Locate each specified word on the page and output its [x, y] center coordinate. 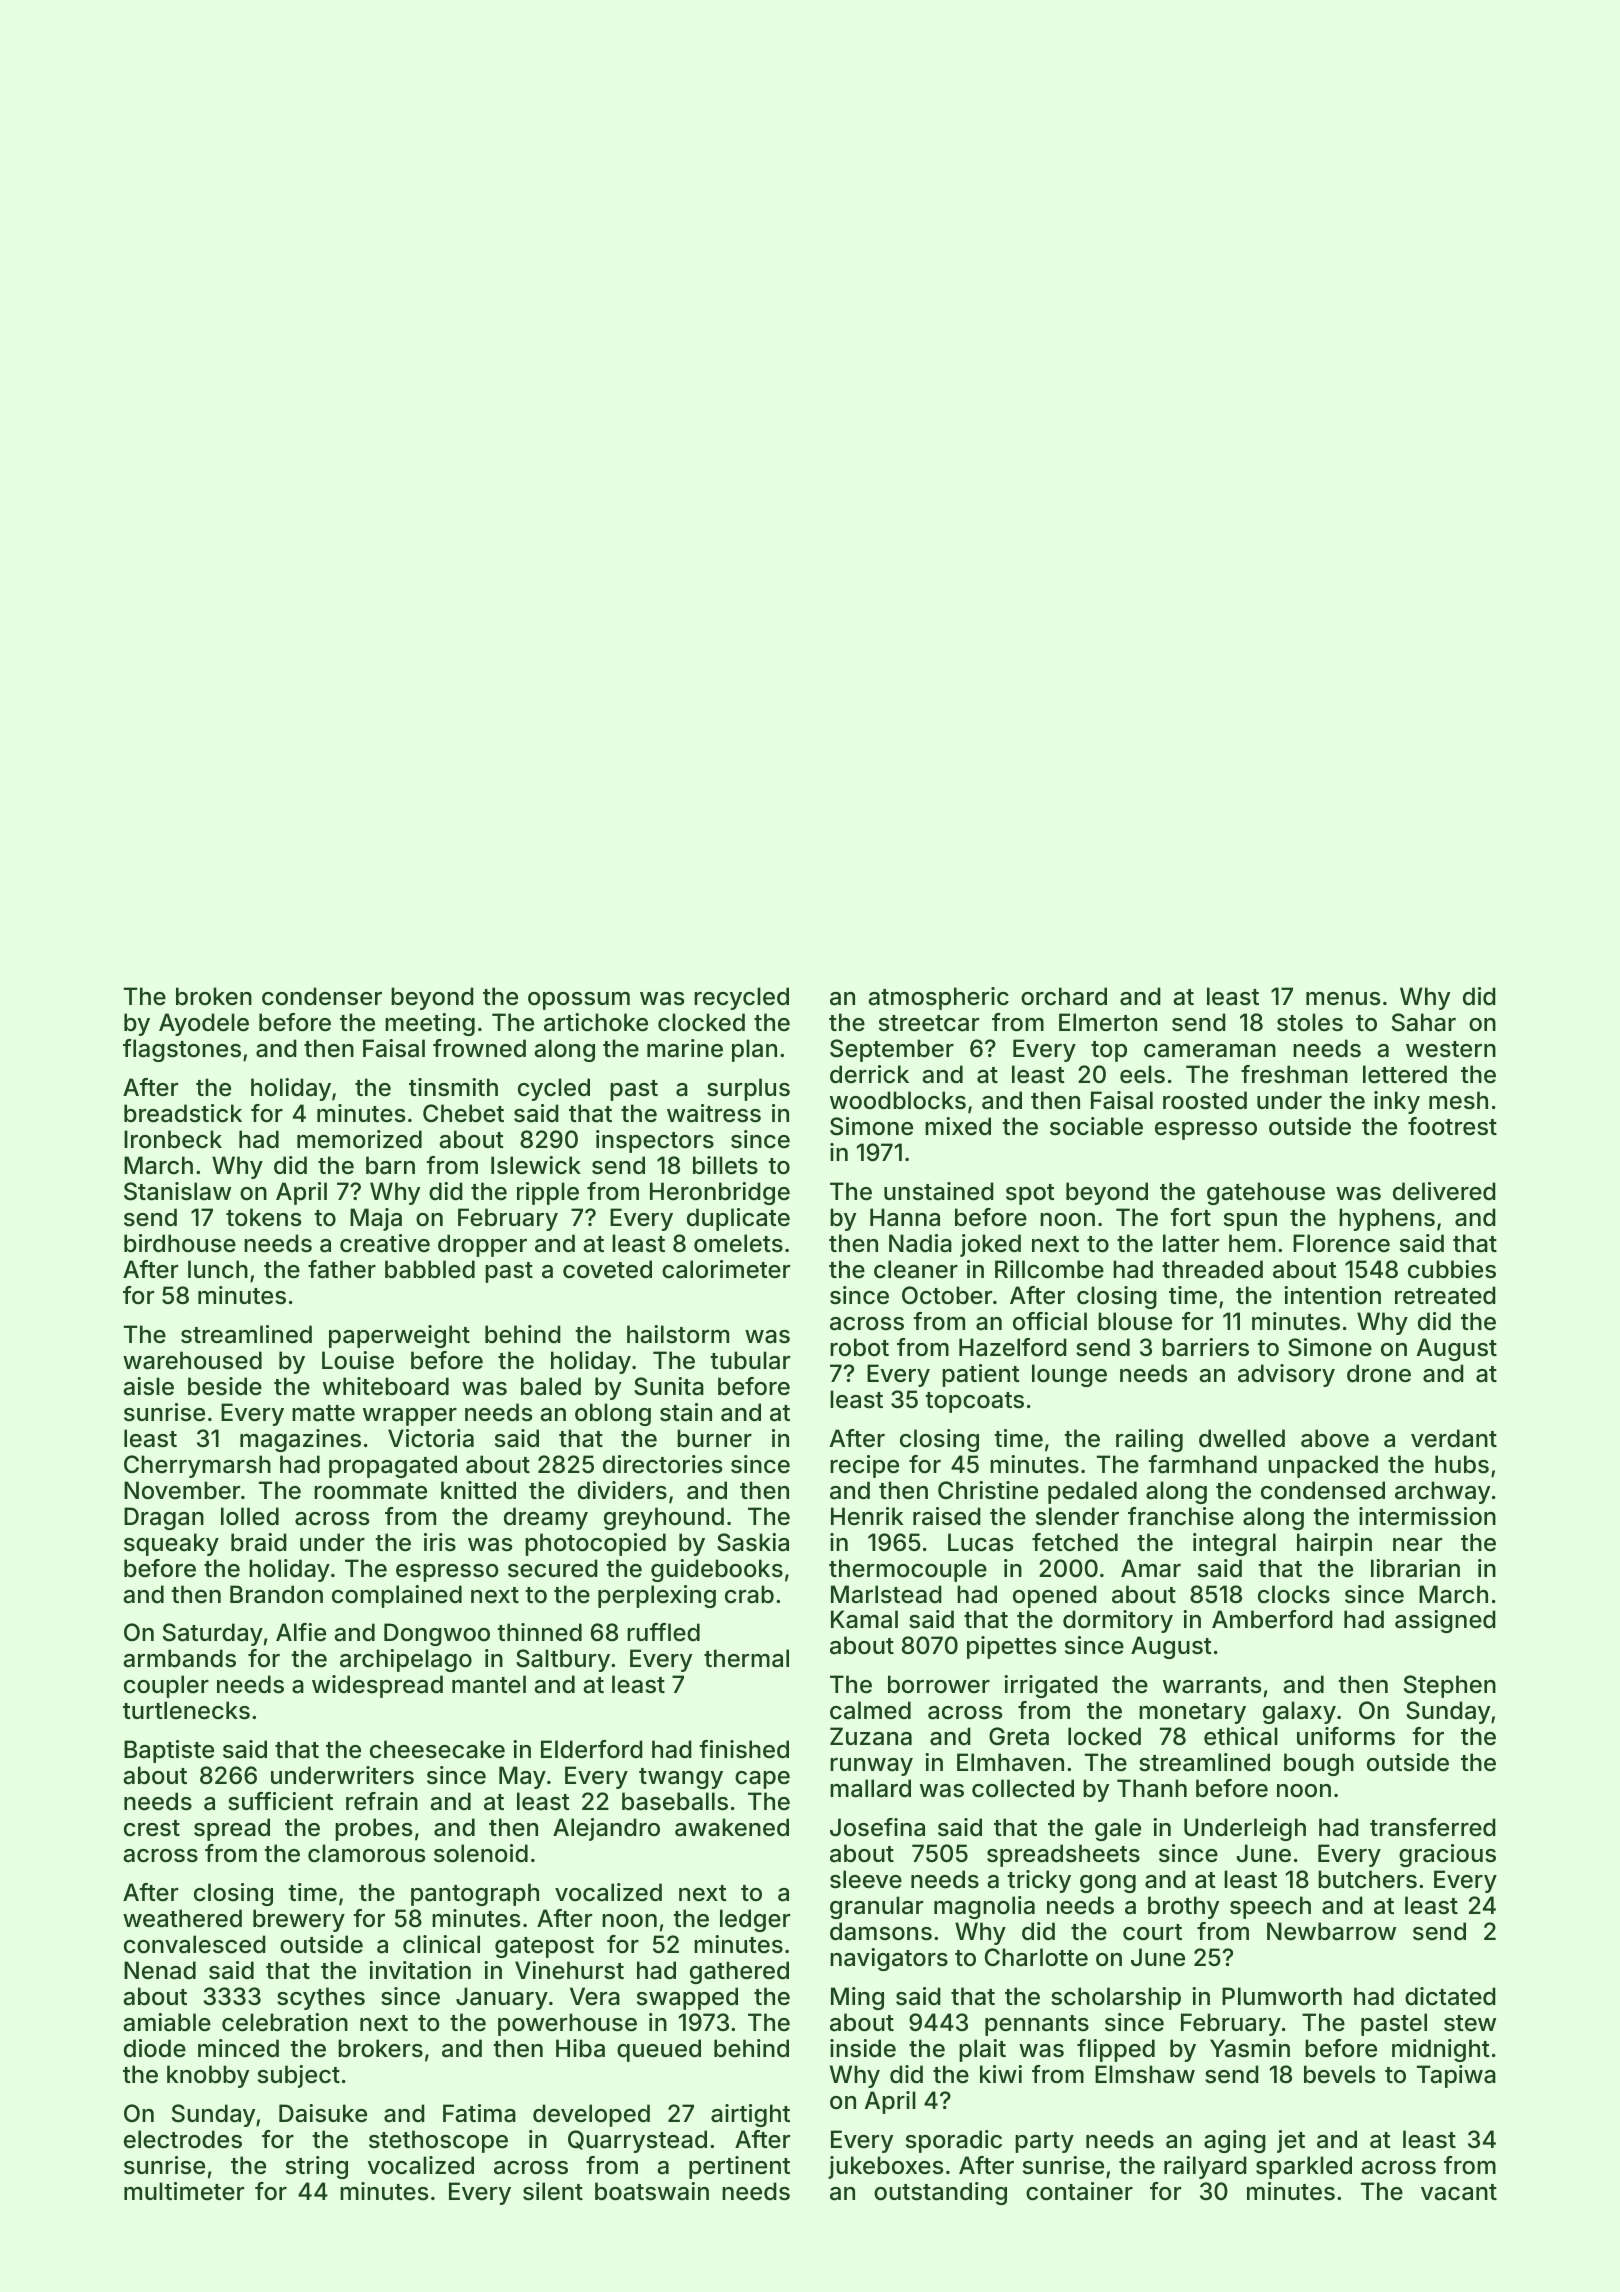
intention [1332, 1295]
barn [390, 1165]
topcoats [974, 1402]
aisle [148, 1386]
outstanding [940, 2193]
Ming [857, 1998]
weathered [182, 1918]
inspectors [655, 1141]
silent [553, 2191]
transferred [1433, 1827]
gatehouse [1266, 1193]
